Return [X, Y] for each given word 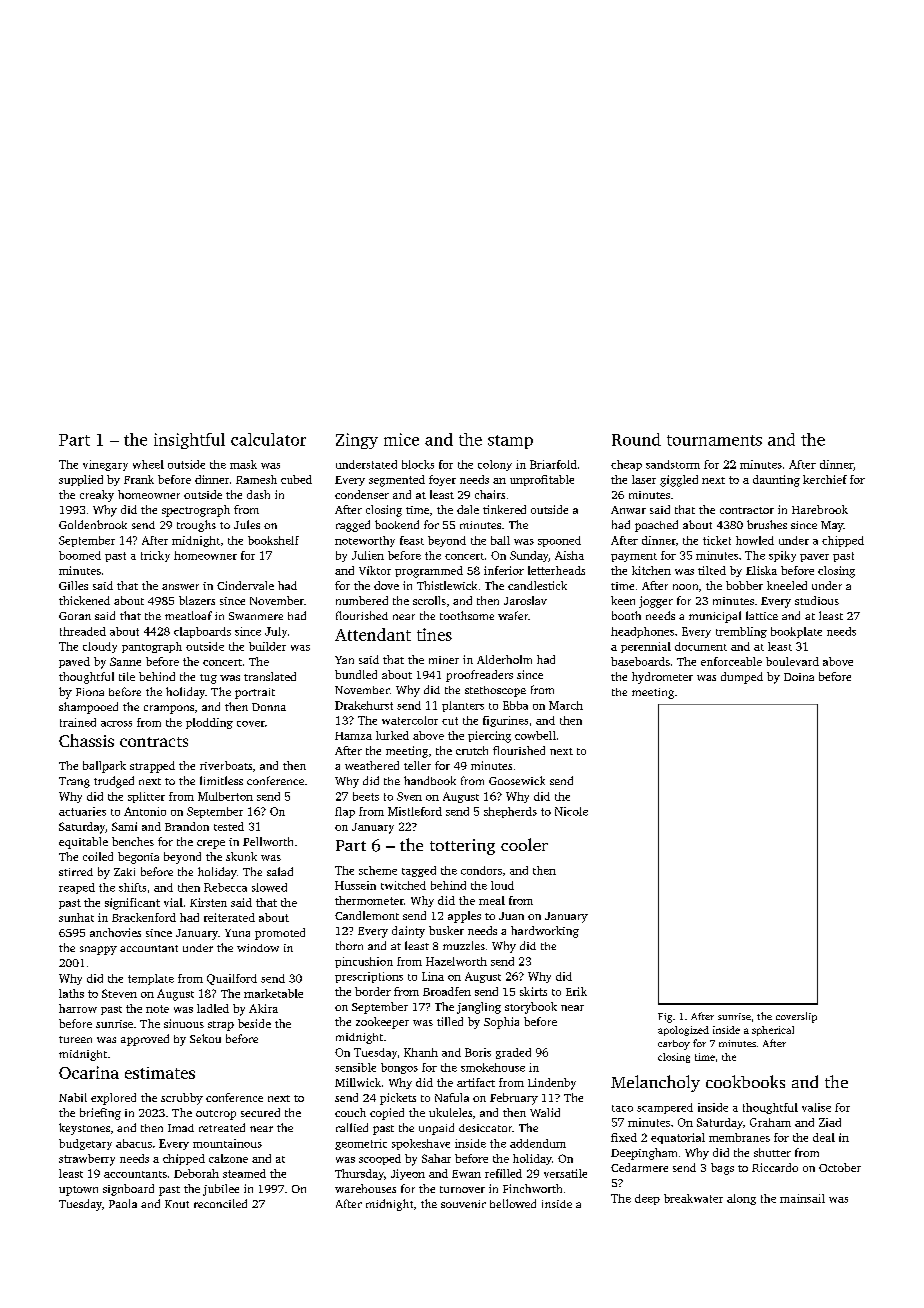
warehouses [365, 1188]
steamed [244, 1173]
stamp [510, 442]
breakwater [693, 1198]
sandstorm [673, 464]
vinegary [105, 465]
